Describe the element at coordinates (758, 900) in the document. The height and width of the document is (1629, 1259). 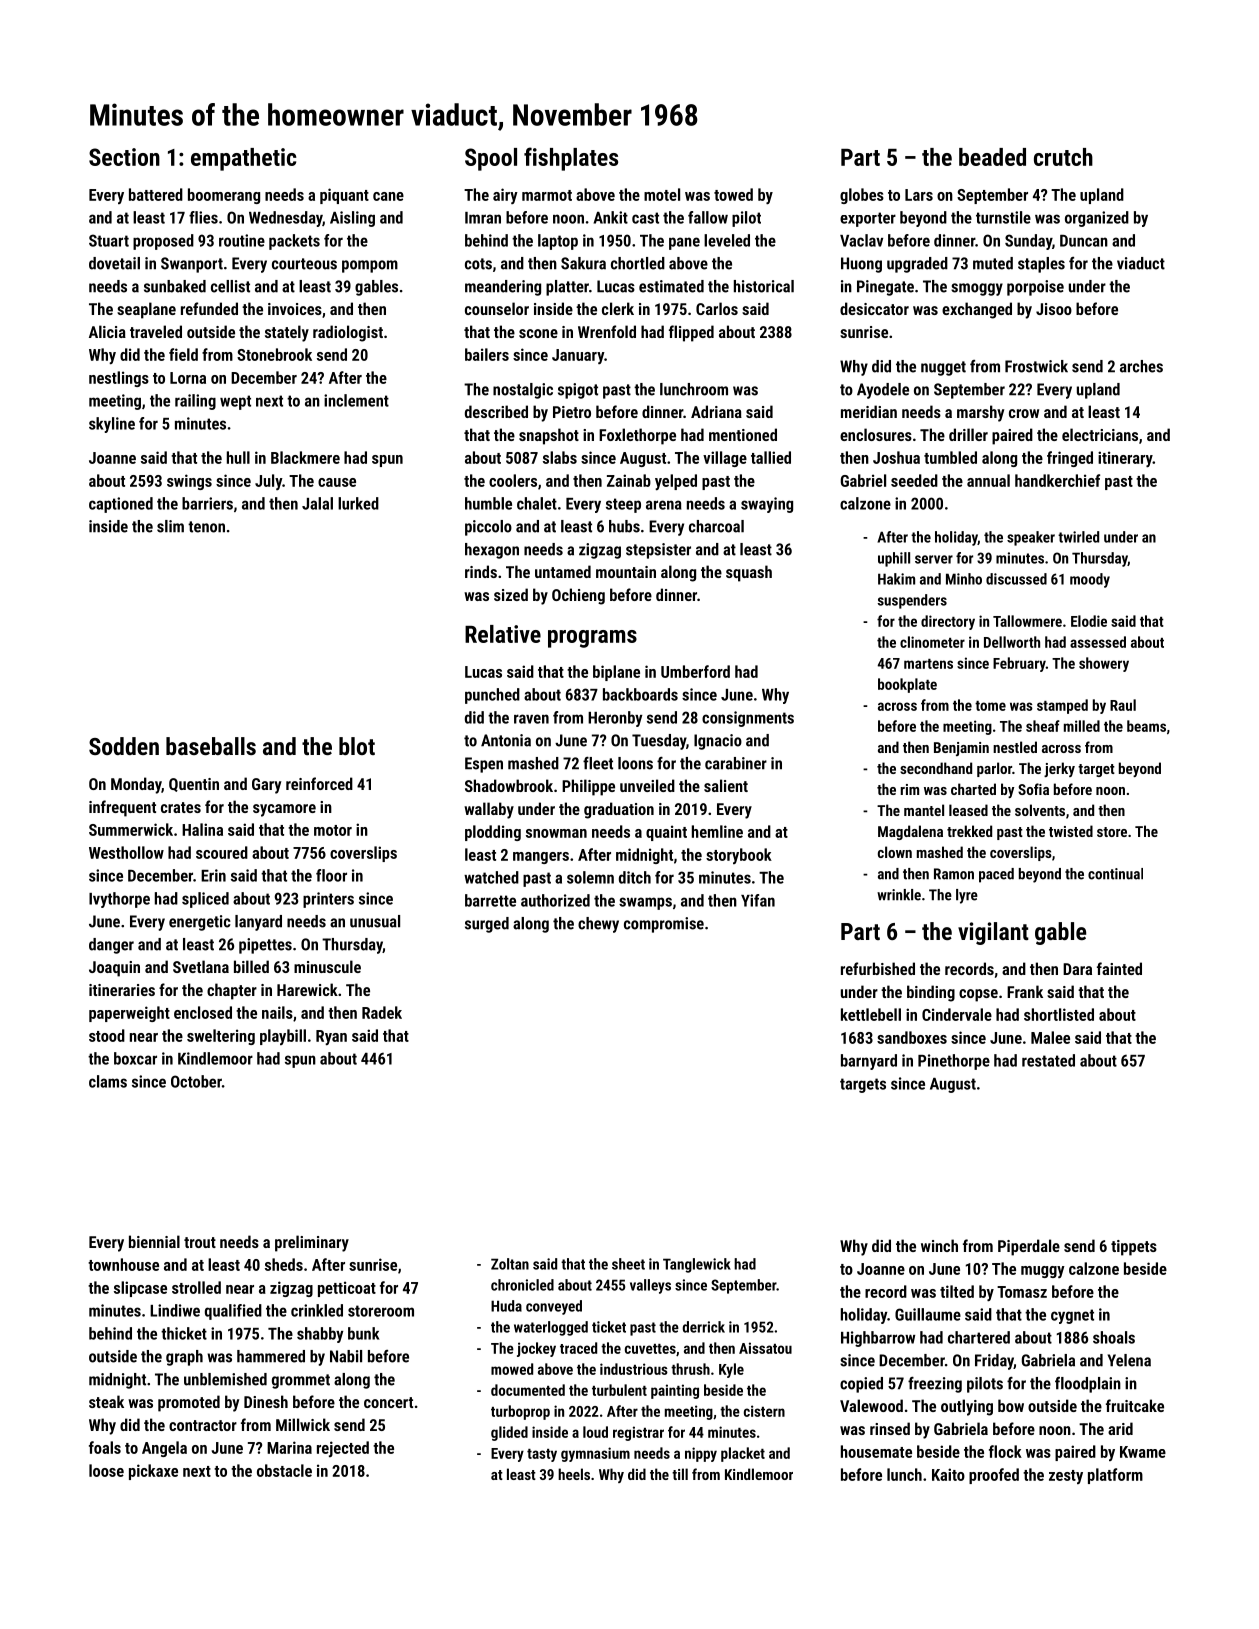
I see `Yifan` at that location.
